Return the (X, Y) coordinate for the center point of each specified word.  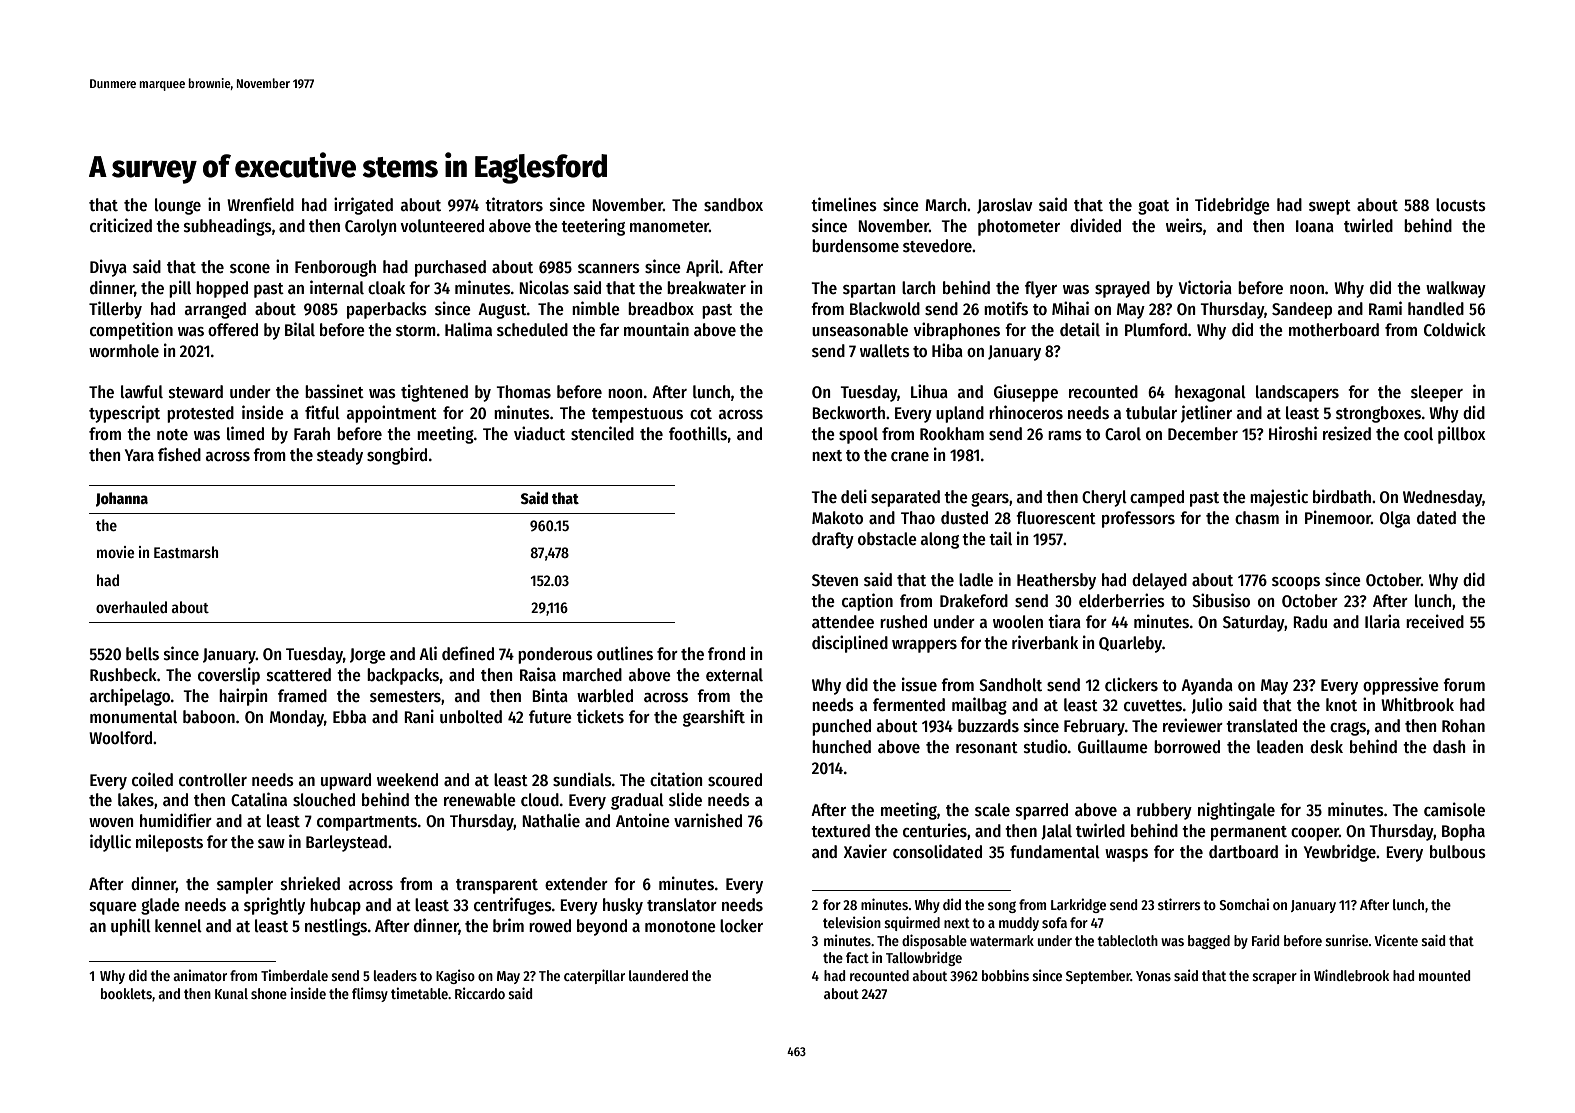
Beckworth (848, 413)
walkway (1456, 289)
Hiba (947, 350)
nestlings (336, 927)
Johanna (122, 499)
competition (131, 331)
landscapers (1297, 393)
